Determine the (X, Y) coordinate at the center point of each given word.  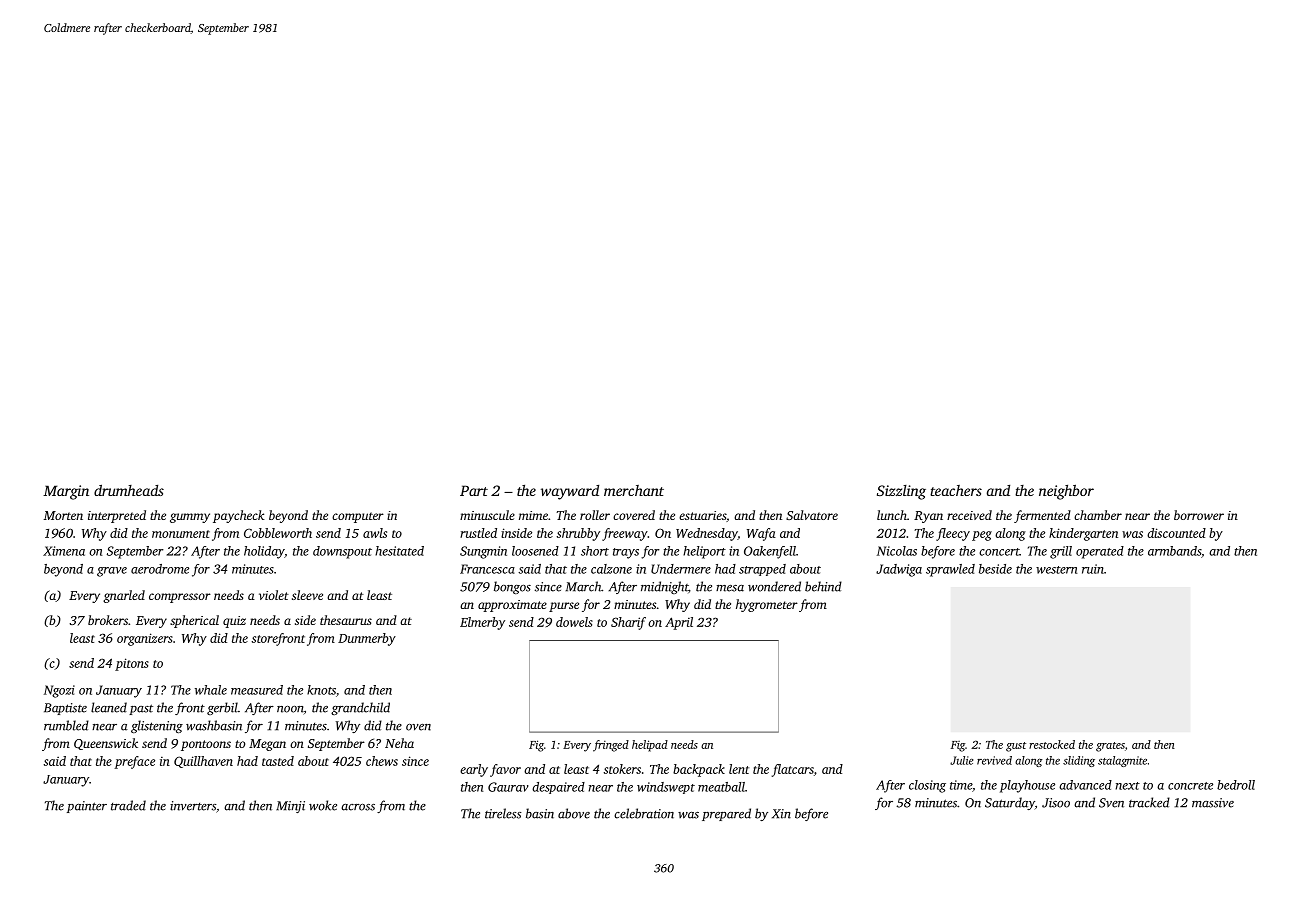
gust (1016, 747)
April (679, 623)
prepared (726, 814)
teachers (956, 490)
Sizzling (901, 492)
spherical (194, 621)
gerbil (222, 708)
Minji (290, 807)
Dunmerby (367, 639)
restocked (1052, 744)
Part (474, 490)
